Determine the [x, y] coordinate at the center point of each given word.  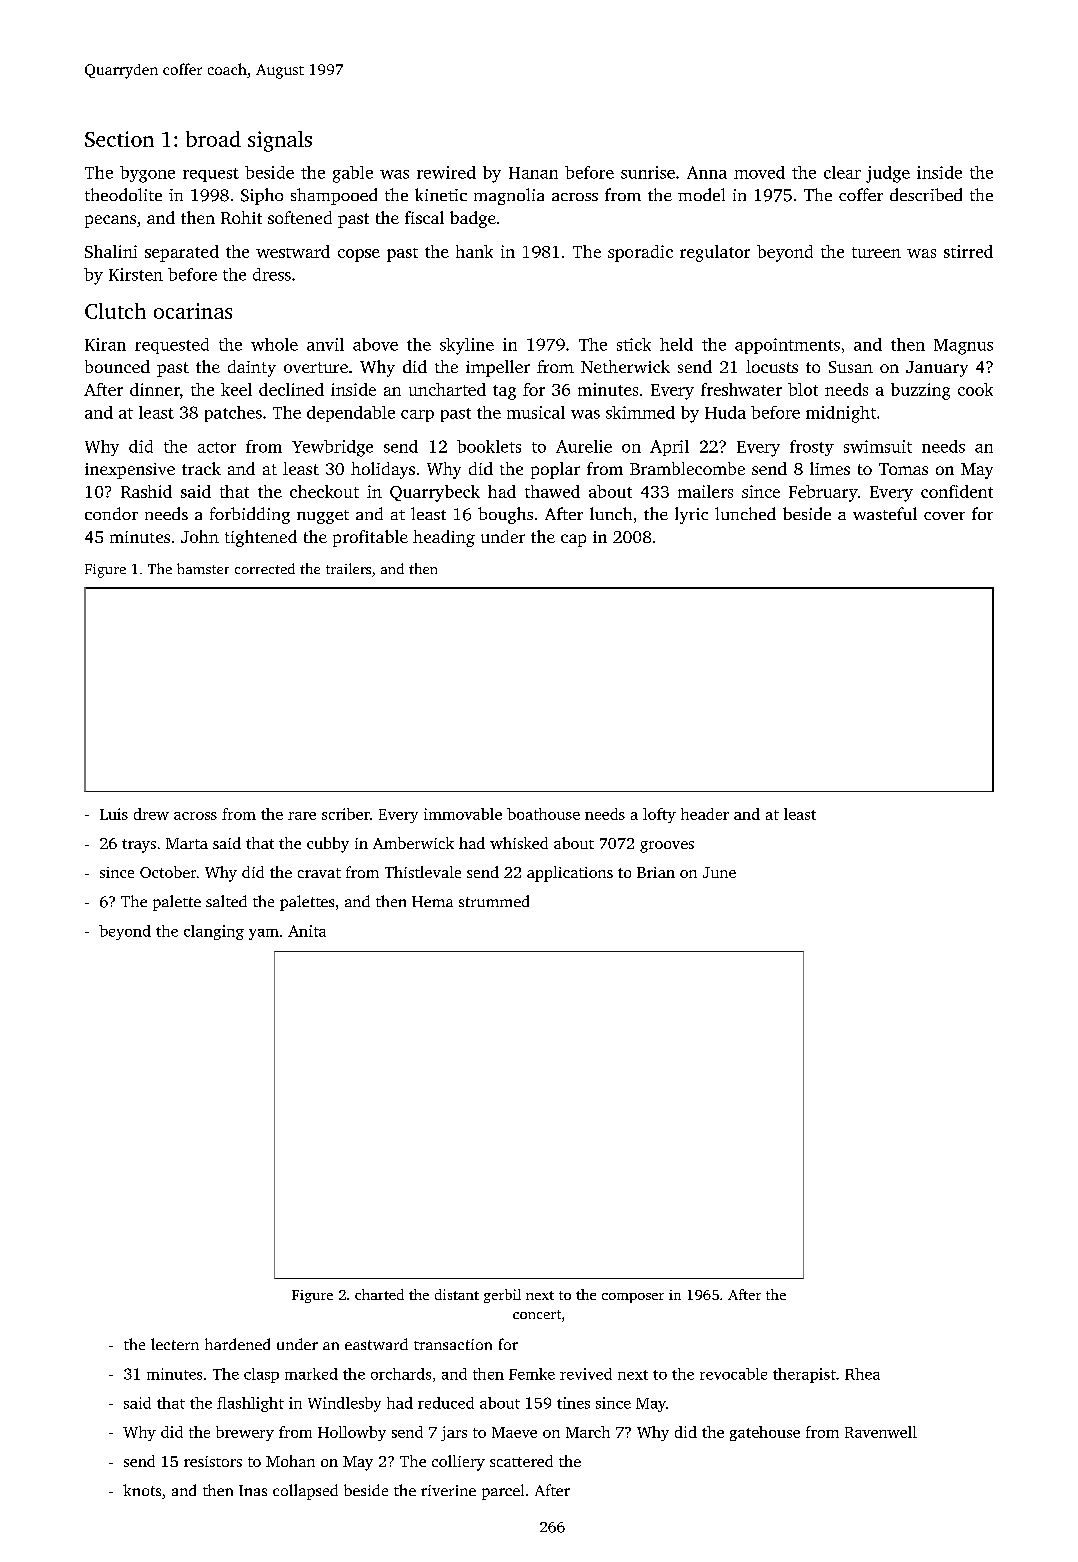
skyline [467, 346]
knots [142, 1490]
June [719, 872]
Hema [432, 901]
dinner [155, 389]
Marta [187, 843]
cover [944, 516]
